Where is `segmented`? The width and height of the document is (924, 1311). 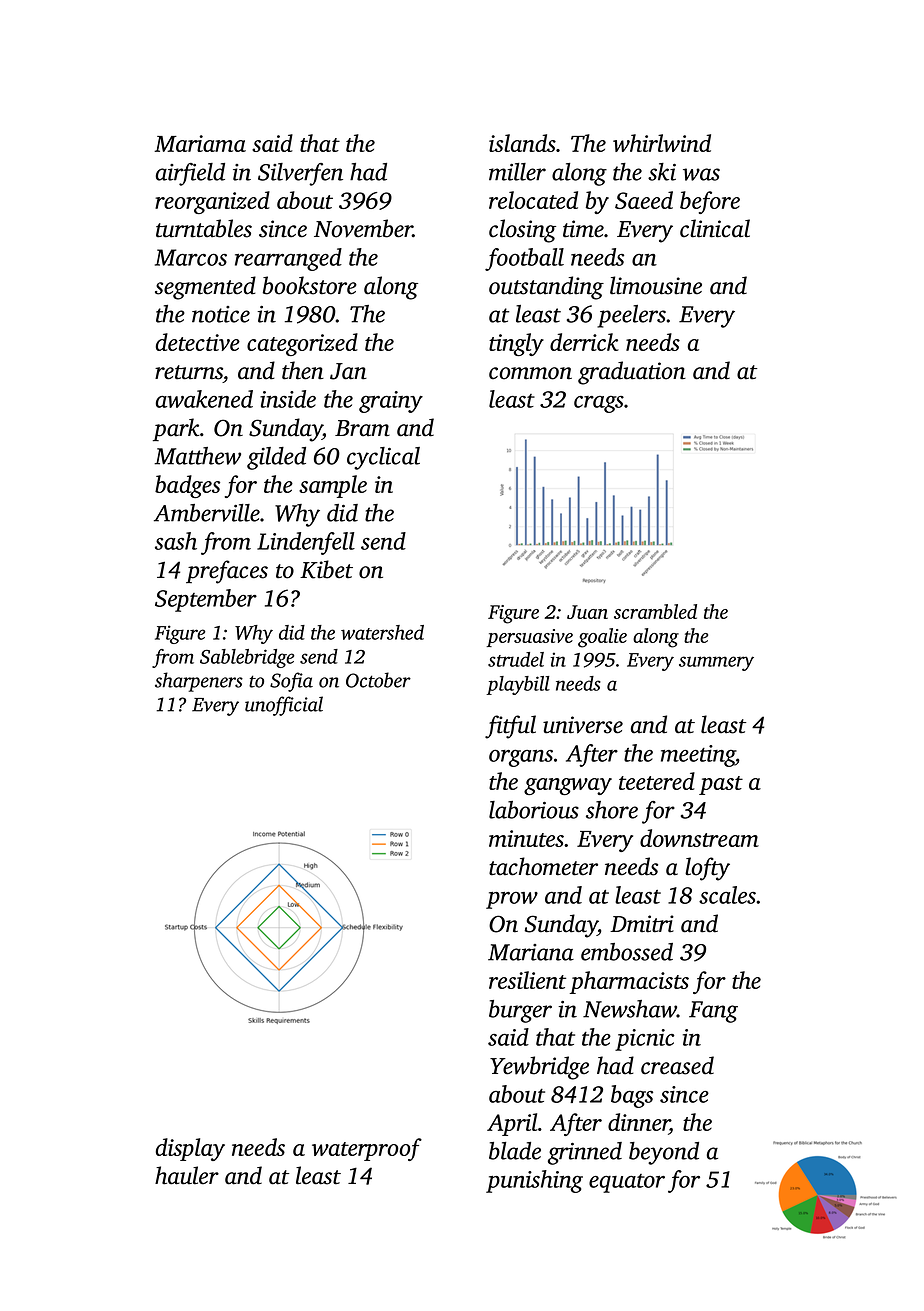 segmented is located at coordinates (205, 288).
